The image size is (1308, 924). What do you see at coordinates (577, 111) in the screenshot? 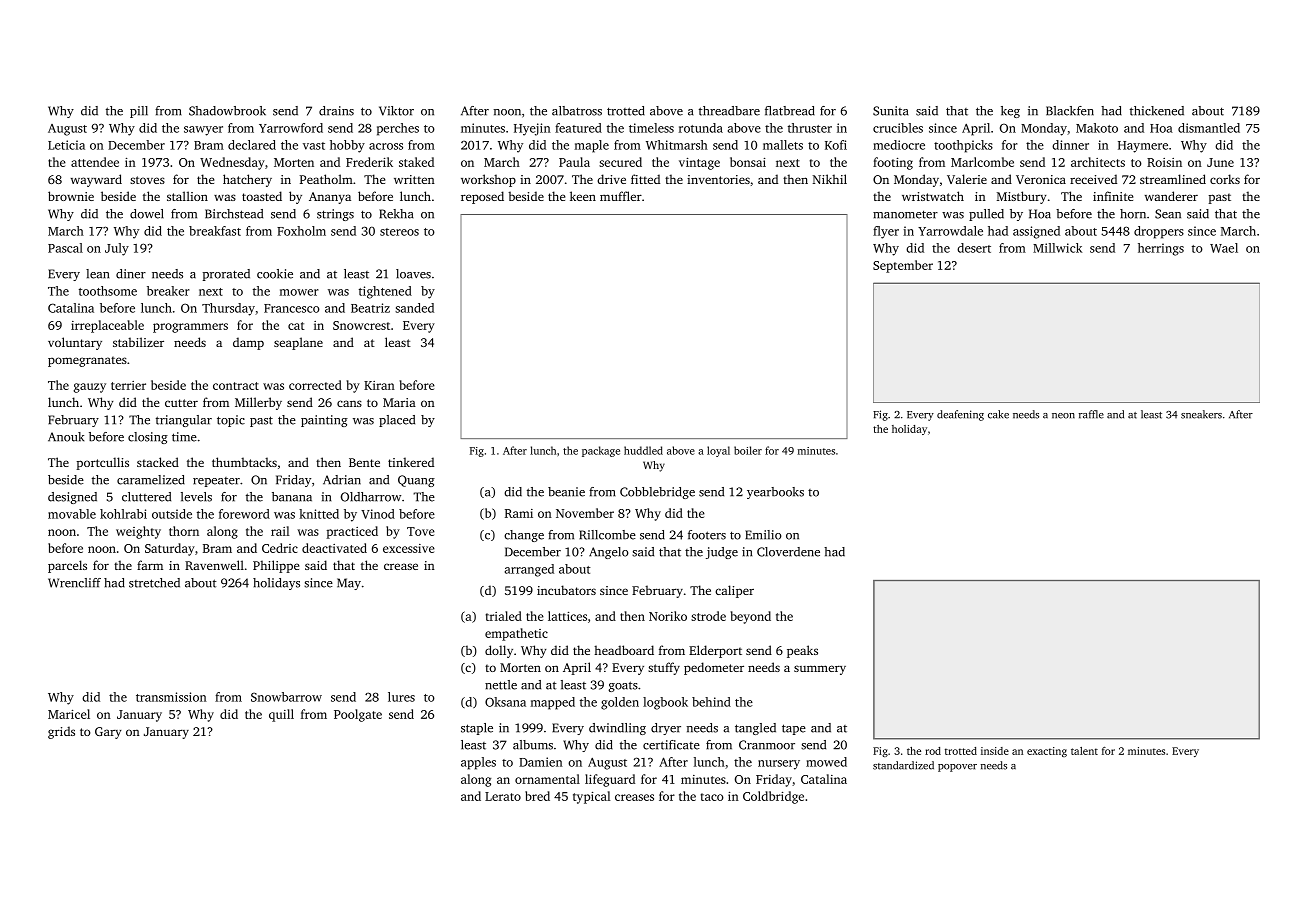
I see `albatross` at bounding box center [577, 111].
